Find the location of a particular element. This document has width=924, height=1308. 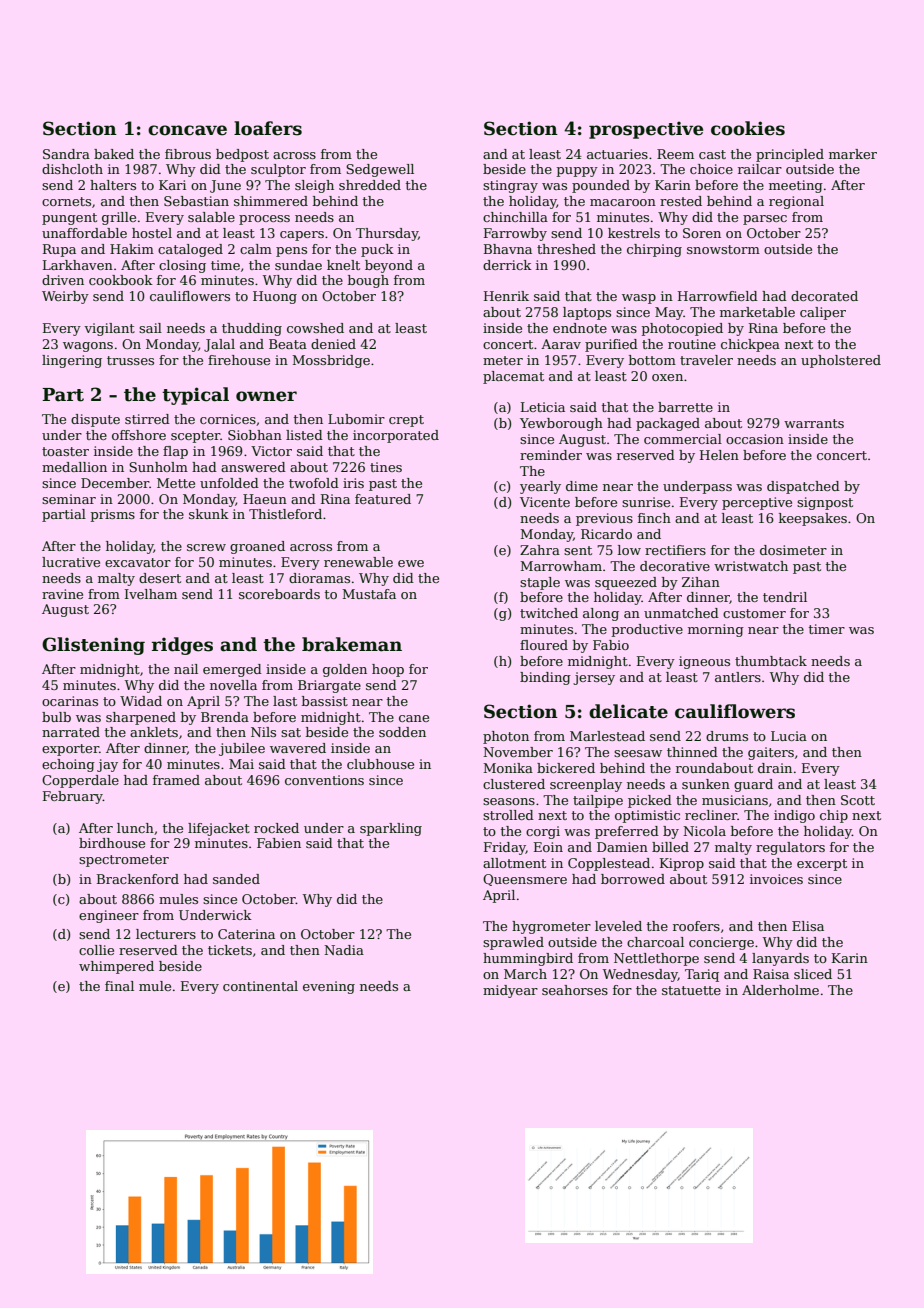

featured is located at coordinates (383, 499).
